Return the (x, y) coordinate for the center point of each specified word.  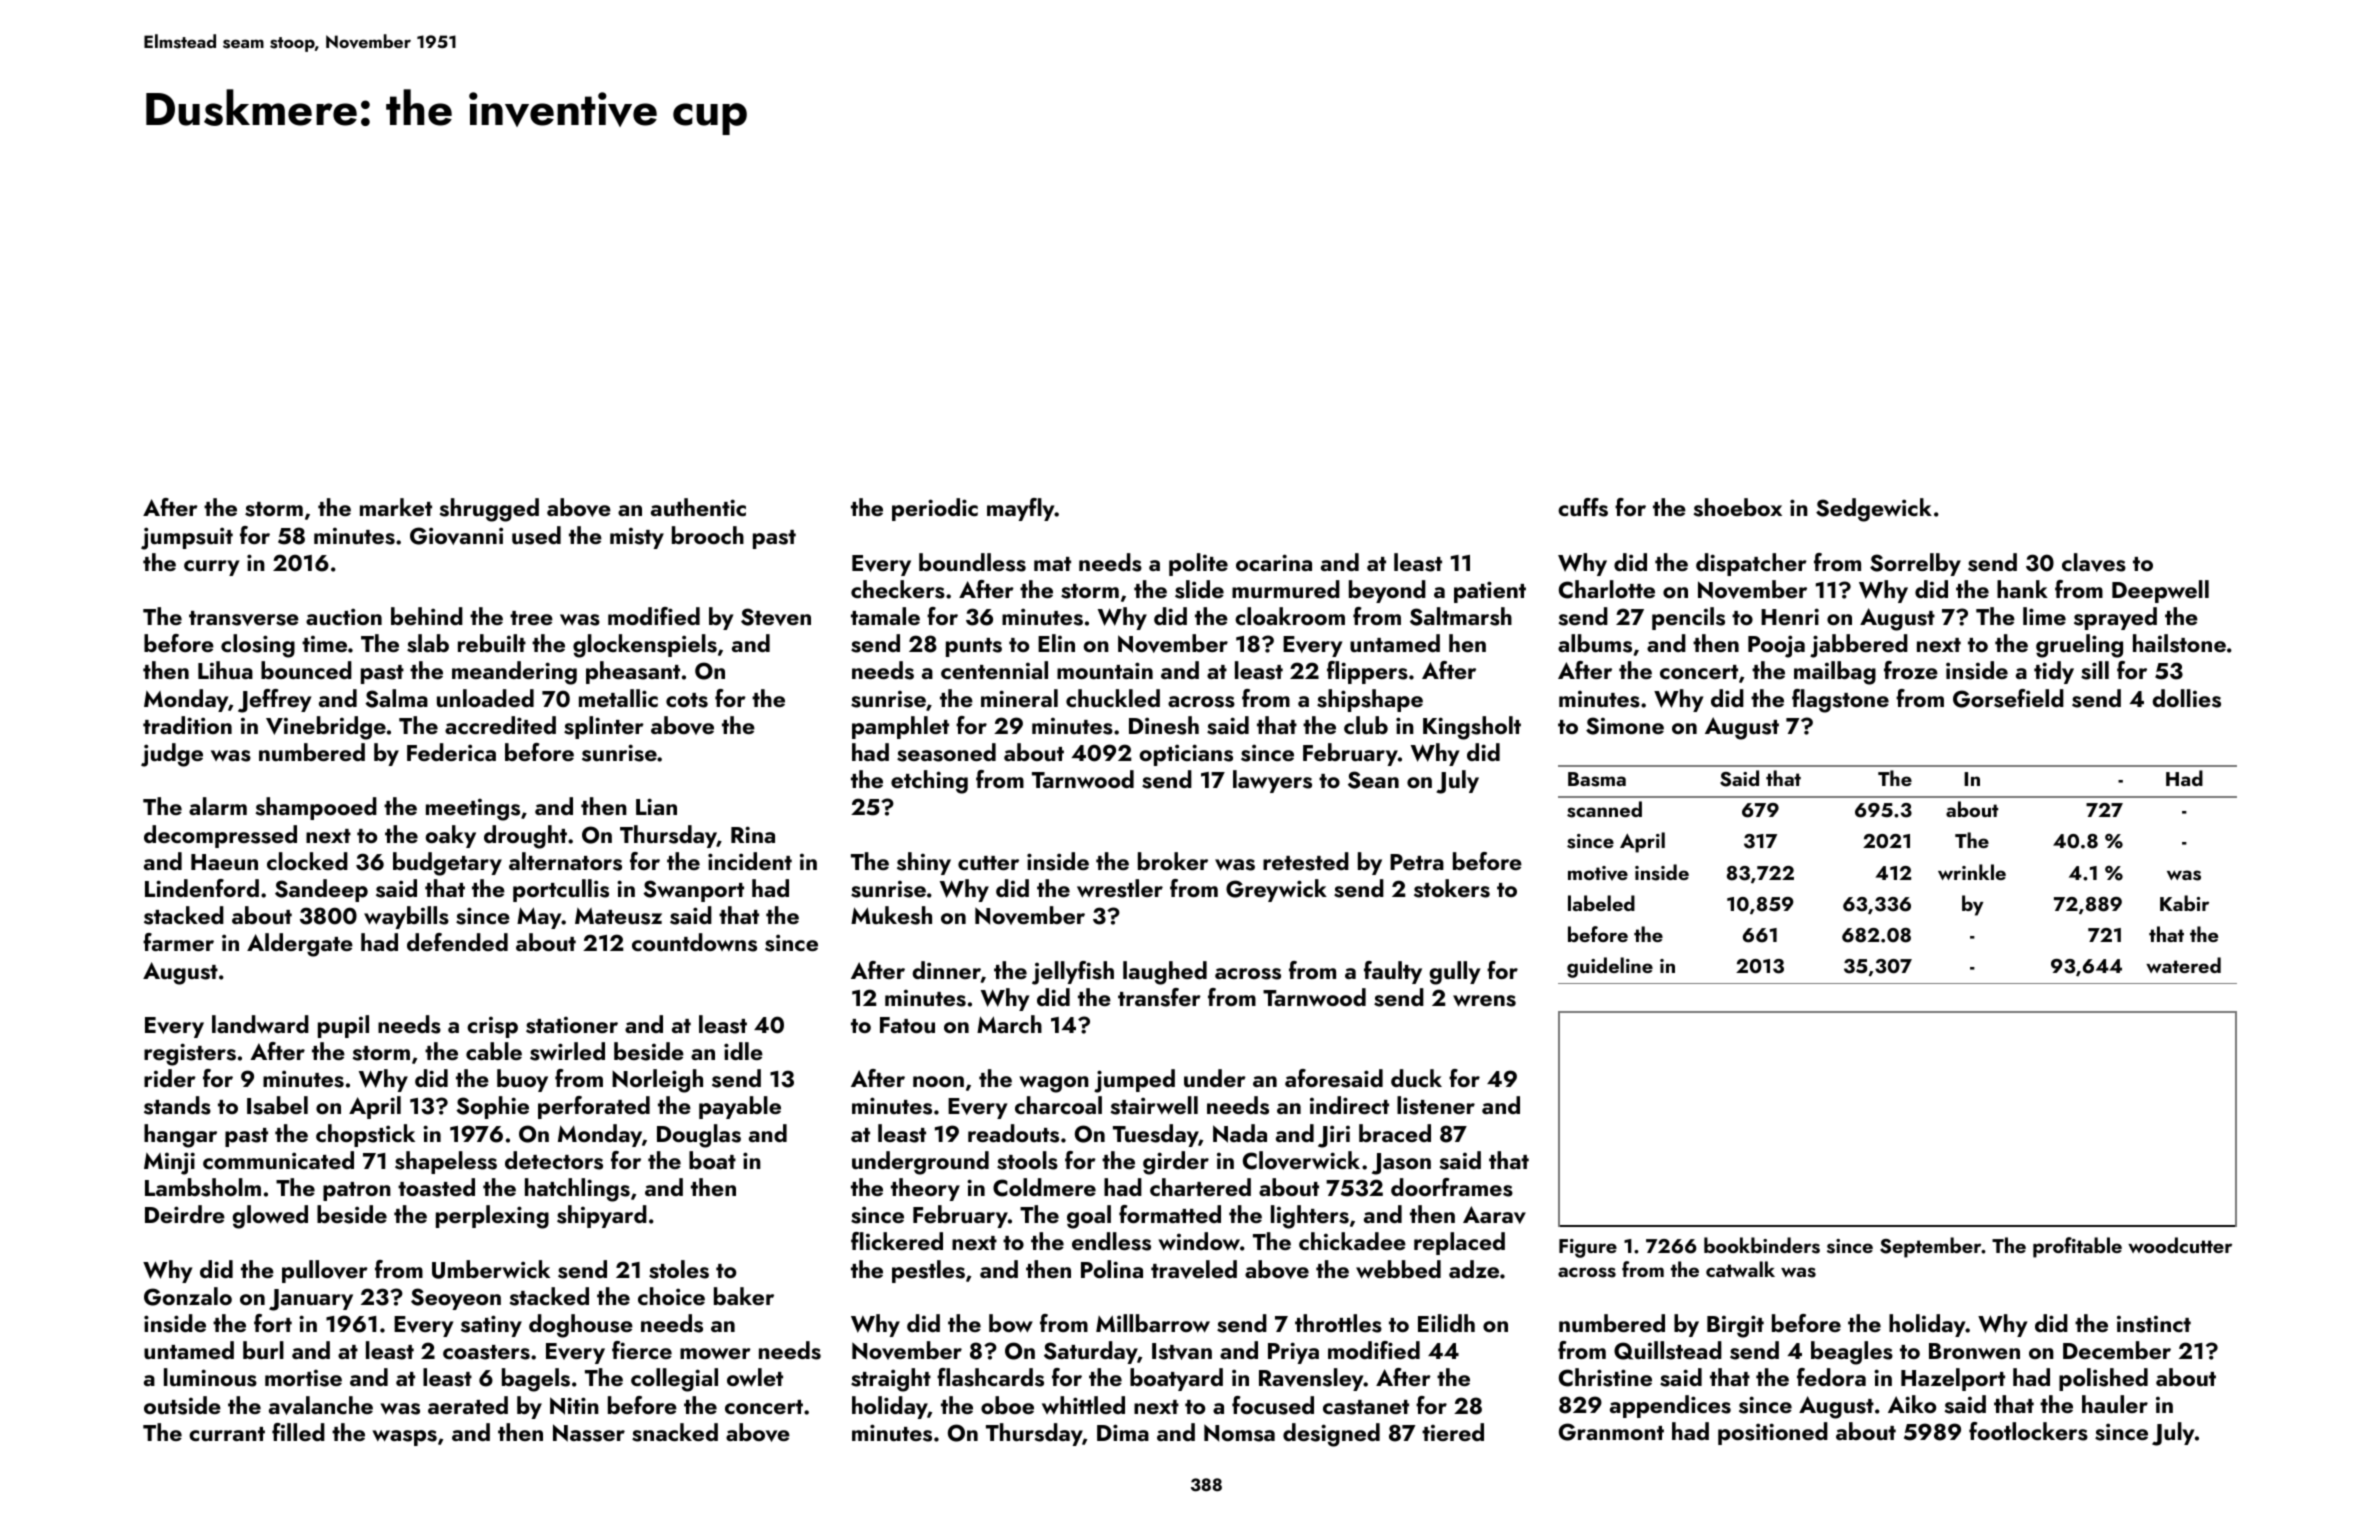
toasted (436, 1187)
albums (1595, 643)
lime (2044, 616)
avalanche (321, 1405)
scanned (1604, 809)
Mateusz (618, 916)
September (1930, 1247)
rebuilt (492, 643)
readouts (1013, 1133)
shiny (924, 863)
